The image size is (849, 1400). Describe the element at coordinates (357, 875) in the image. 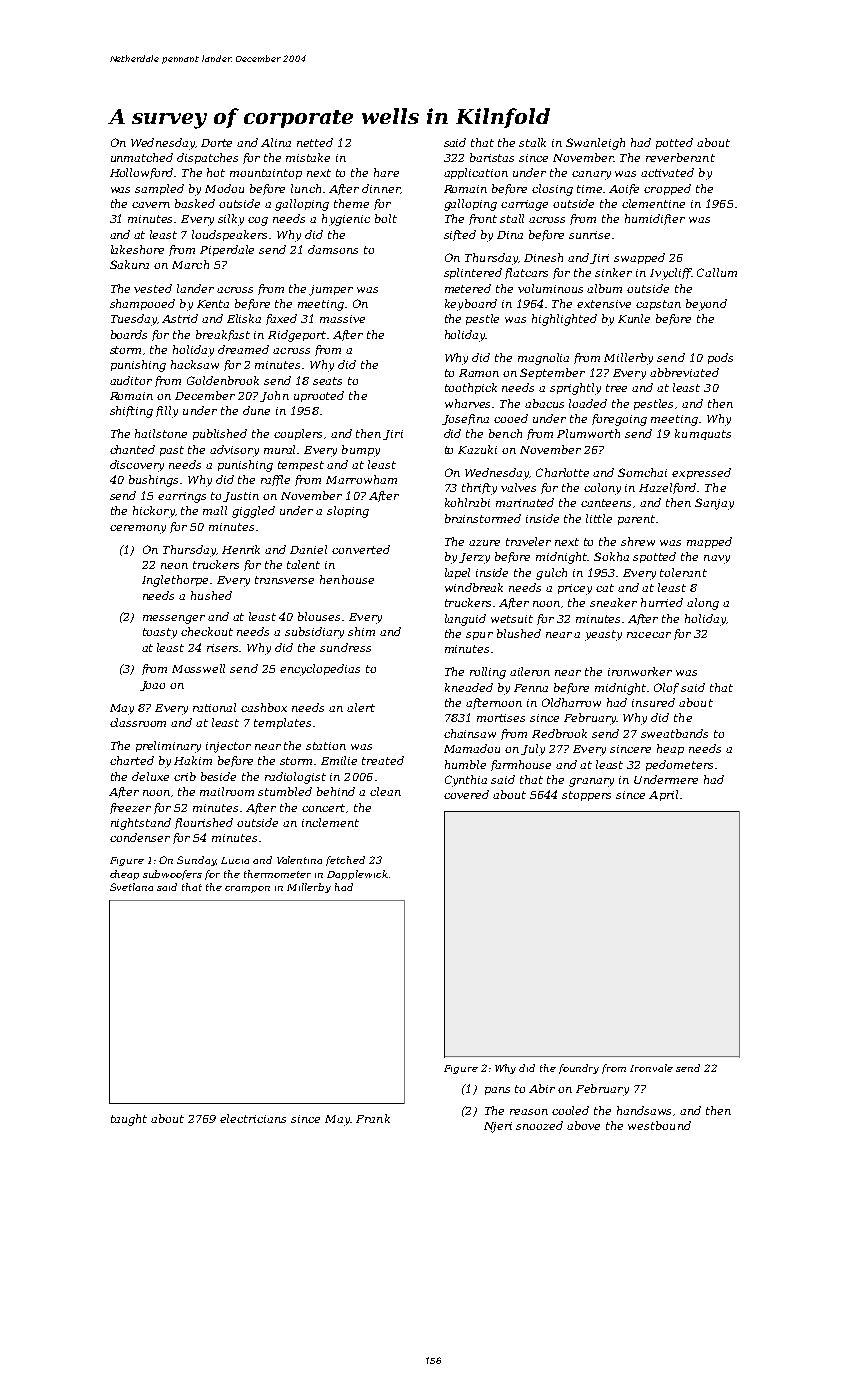

I see `Dapplewick` at that location.
